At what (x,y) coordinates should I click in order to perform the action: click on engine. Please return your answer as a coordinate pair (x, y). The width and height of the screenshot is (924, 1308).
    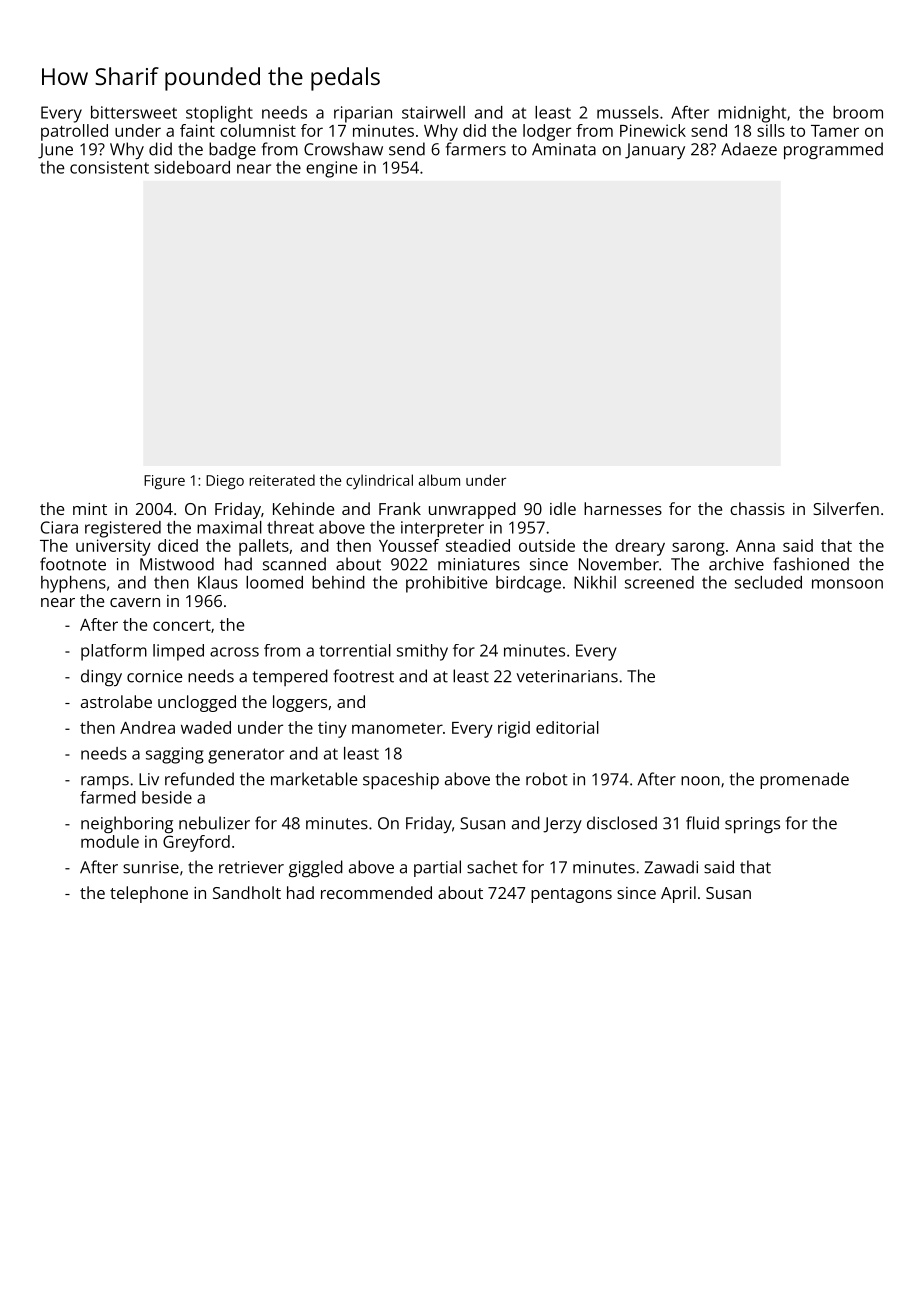
    Looking at the image, I should click on (331, 169).
